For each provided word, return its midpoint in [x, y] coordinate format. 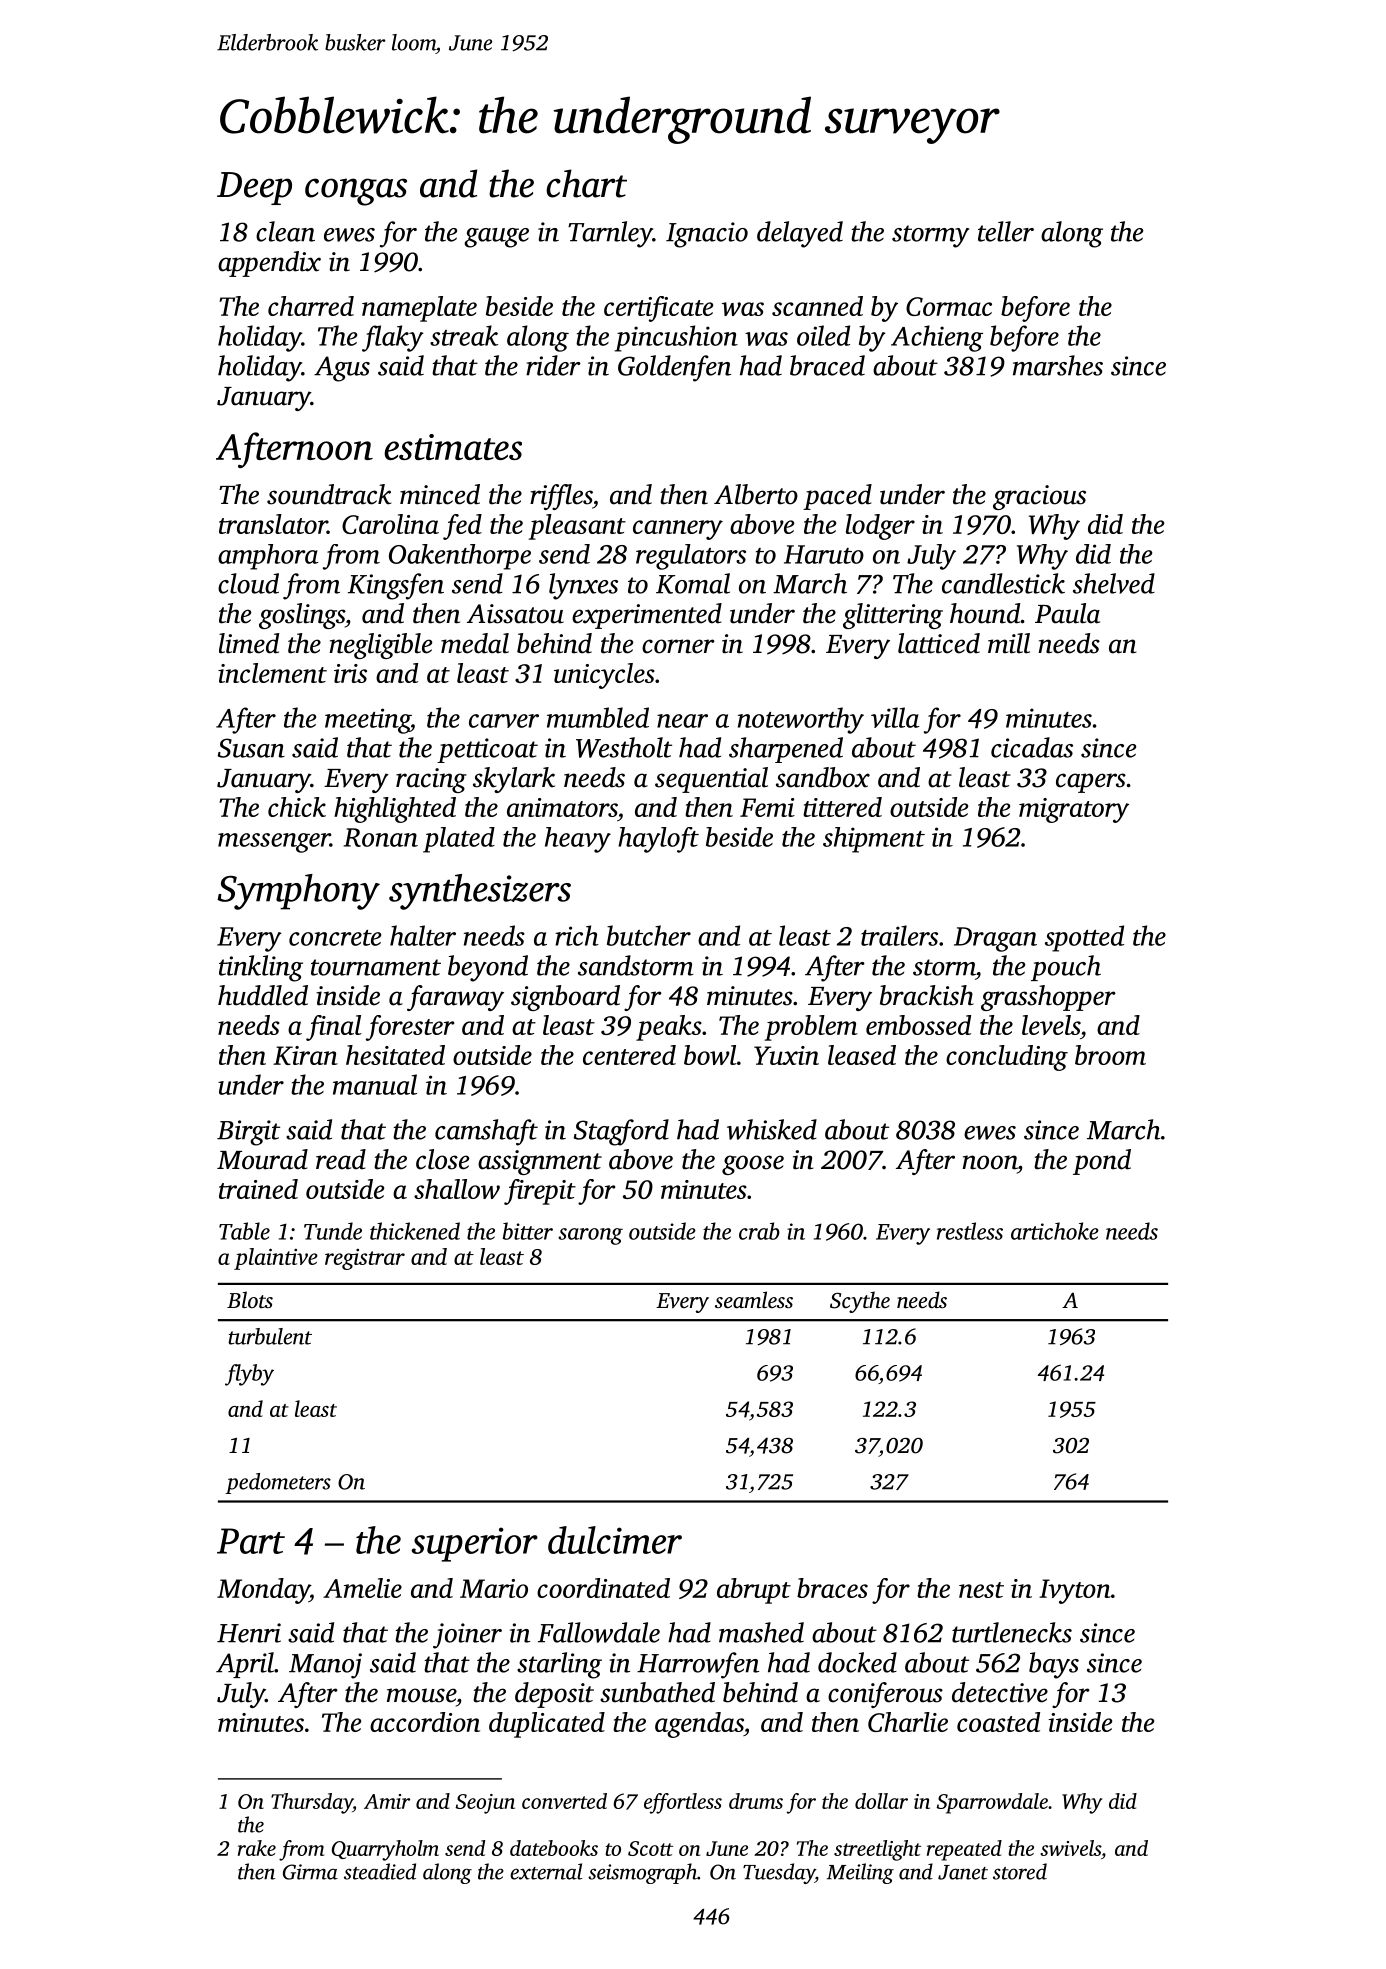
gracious [1039, 497]
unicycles [604, 676]
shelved [1114, 583]
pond [1102, 1162]
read [341, 1159]
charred [311, 306]
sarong [590, 1236]
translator [273, 524]
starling [559, 1665]
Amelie [362, 1588]
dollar [881, 1801]
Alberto [756, 494]
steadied [380, 1871]
